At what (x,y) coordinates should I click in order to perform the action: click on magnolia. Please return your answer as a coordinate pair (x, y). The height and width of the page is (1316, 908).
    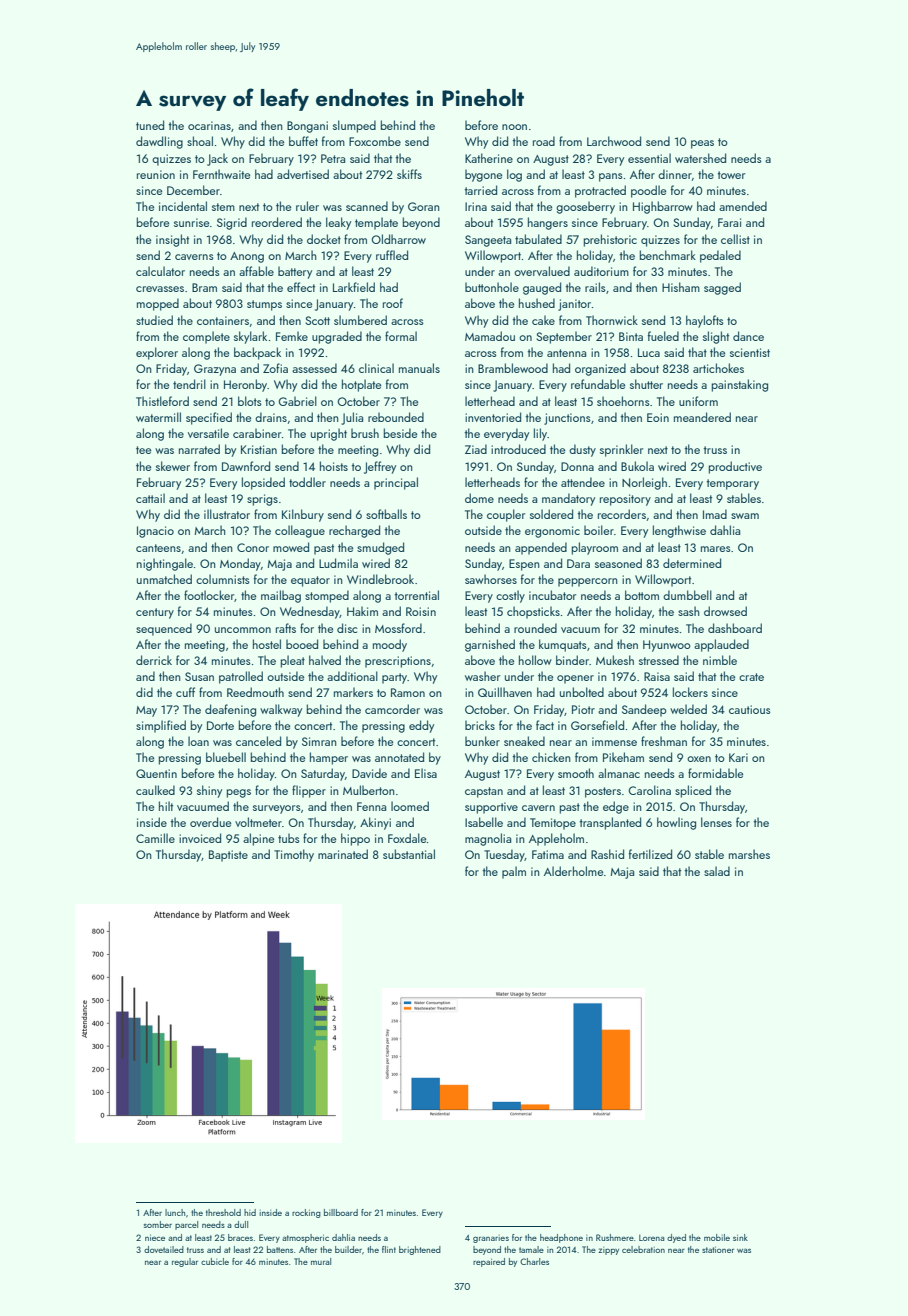
    Looking at the image, I should click on (488, 839).
